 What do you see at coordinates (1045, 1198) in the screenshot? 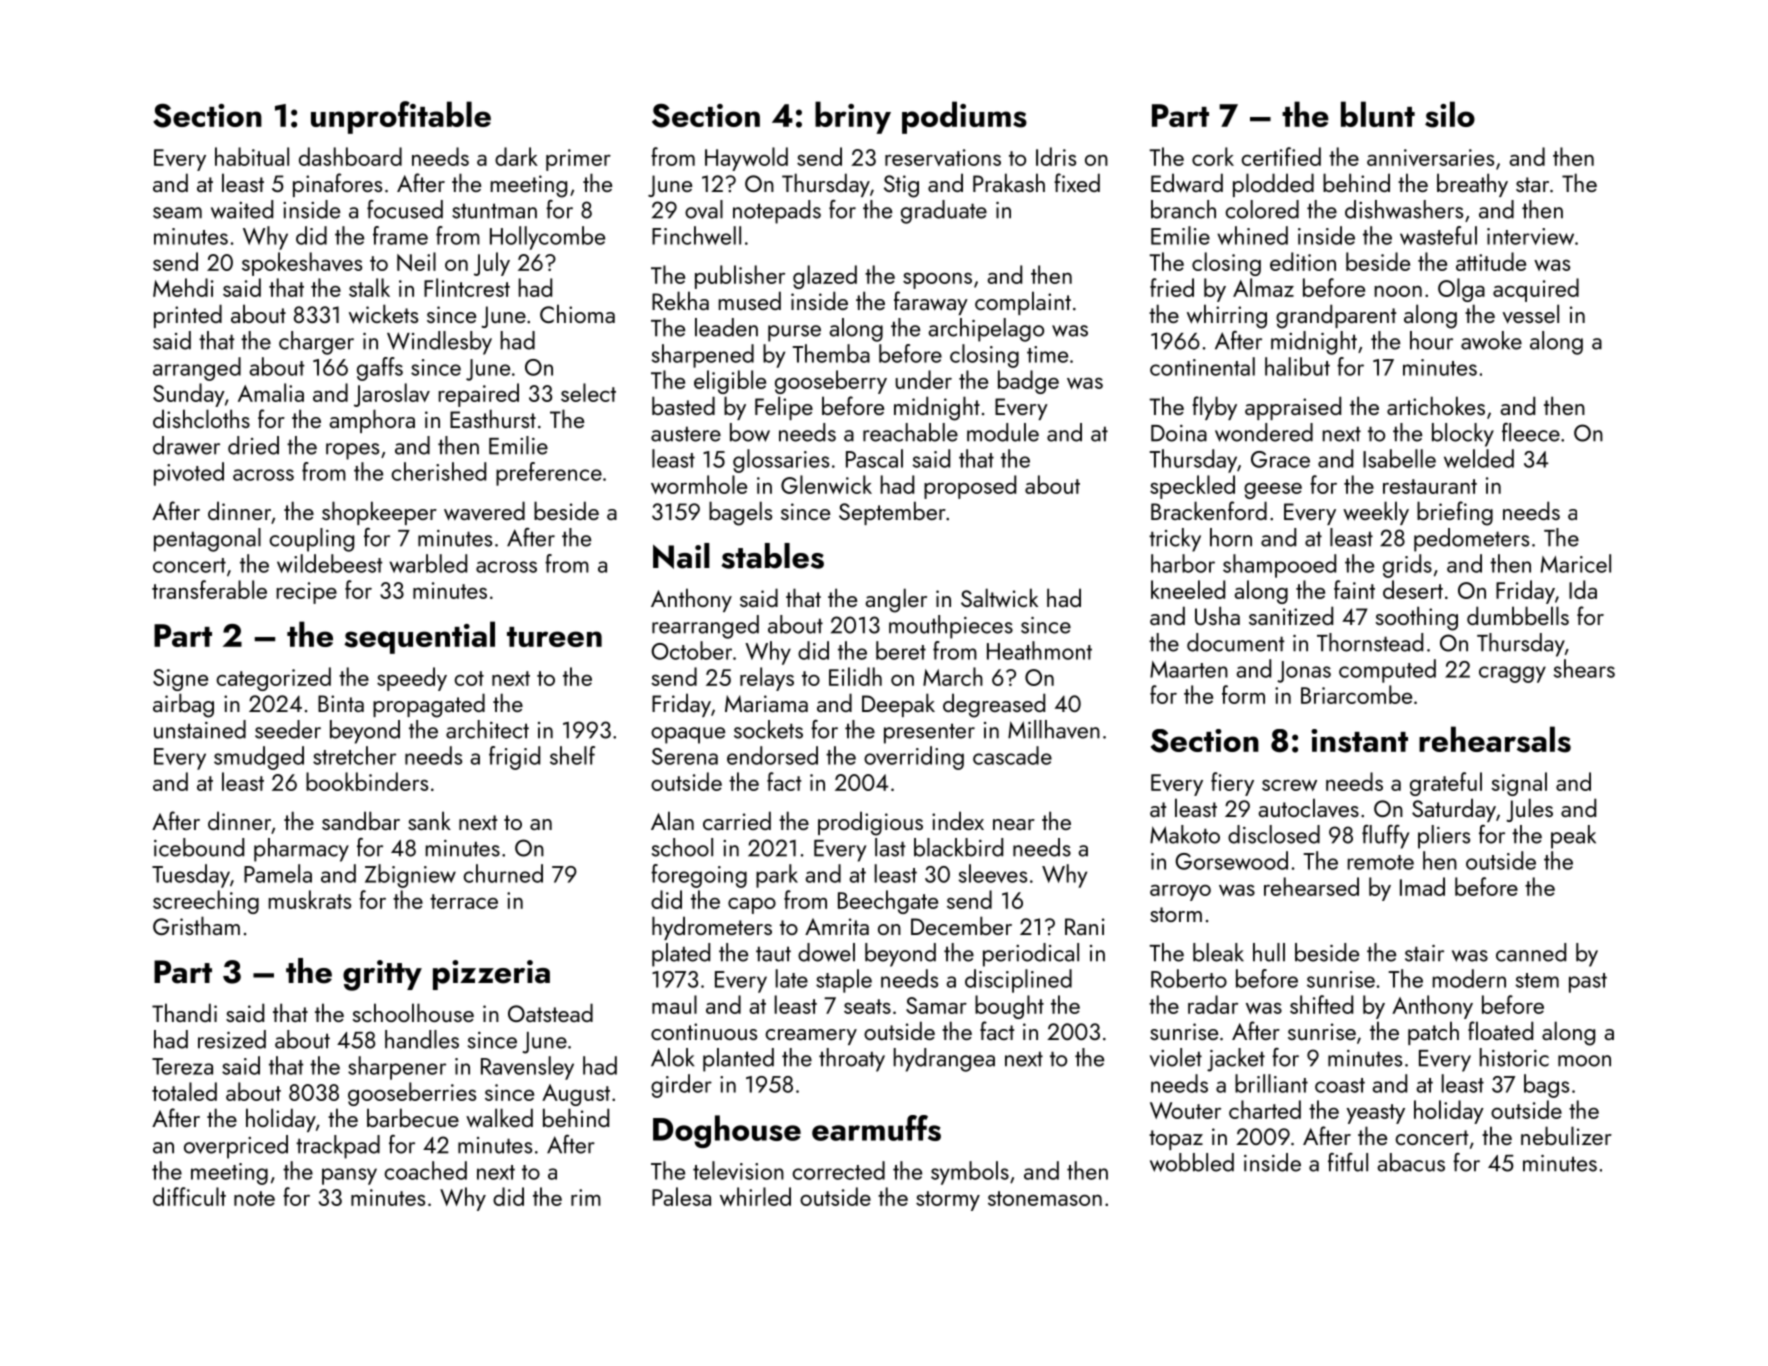
I see `stonemason` at bounding box center [1045, 1198].
